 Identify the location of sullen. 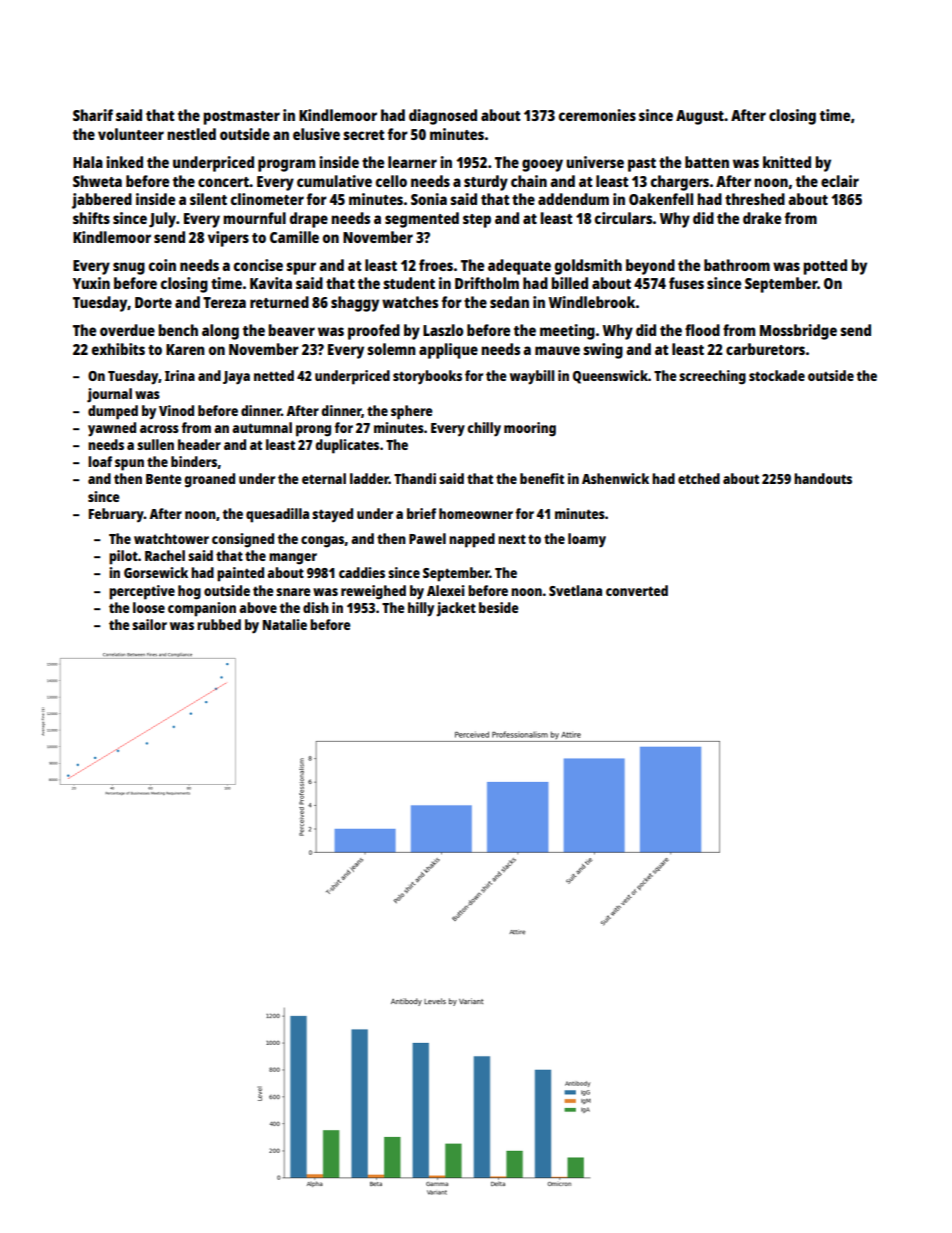
(155, 444).
